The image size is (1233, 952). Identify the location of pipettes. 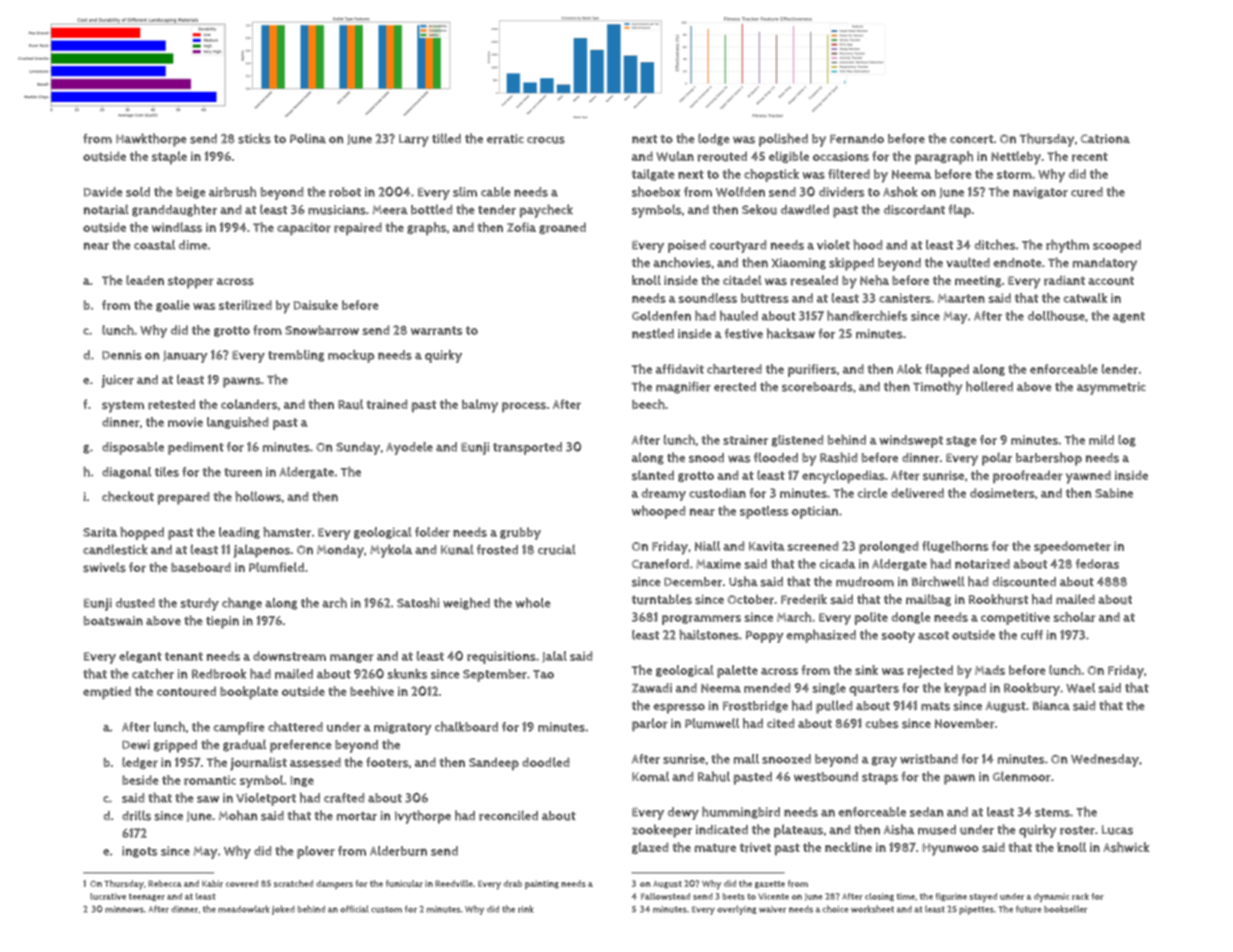
(976, 910).
